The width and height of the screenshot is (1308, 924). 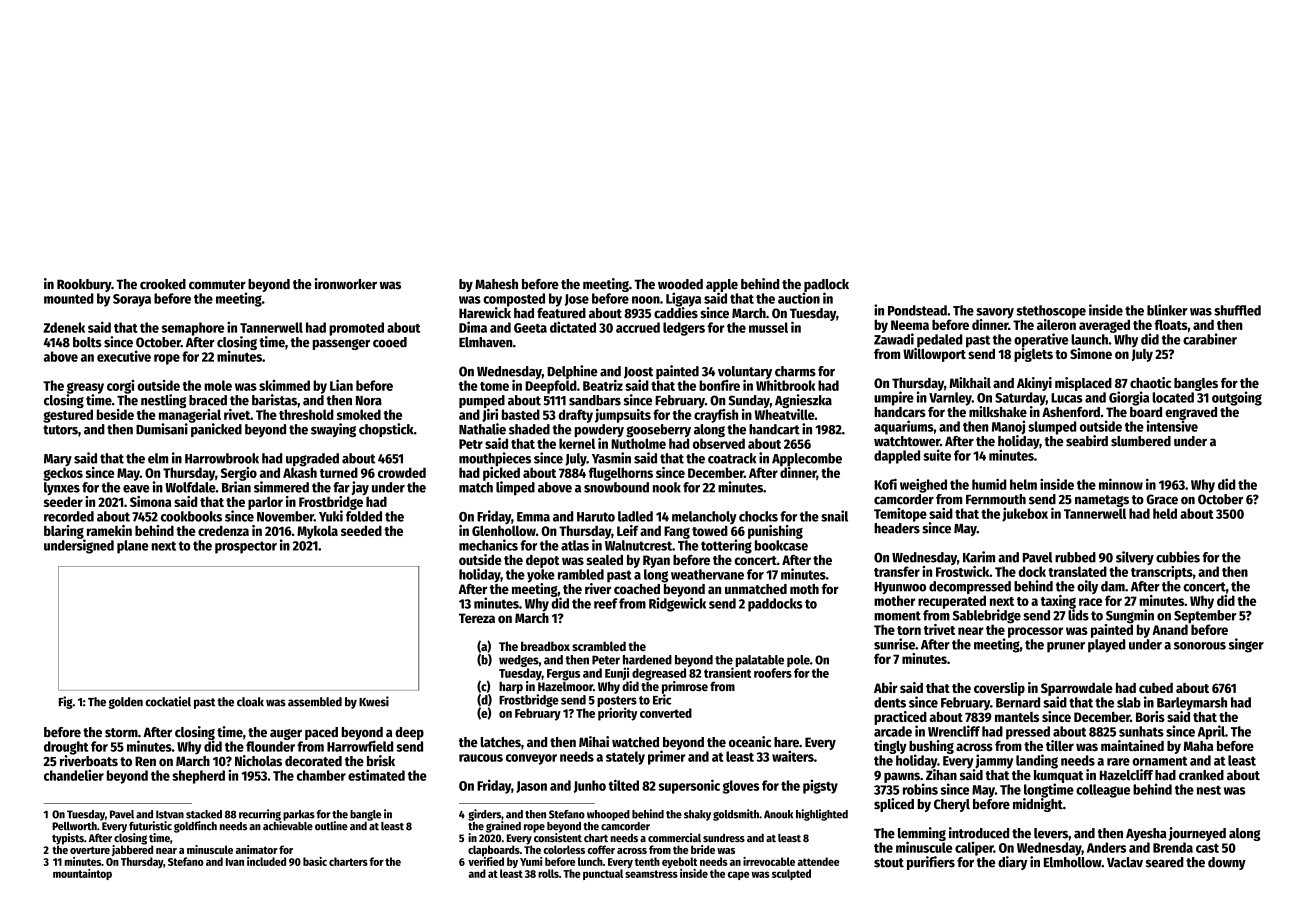 What do you see at coordinates (768, 327) in the screenshot?
I see `mussel` at bounding box center [768, 327].
